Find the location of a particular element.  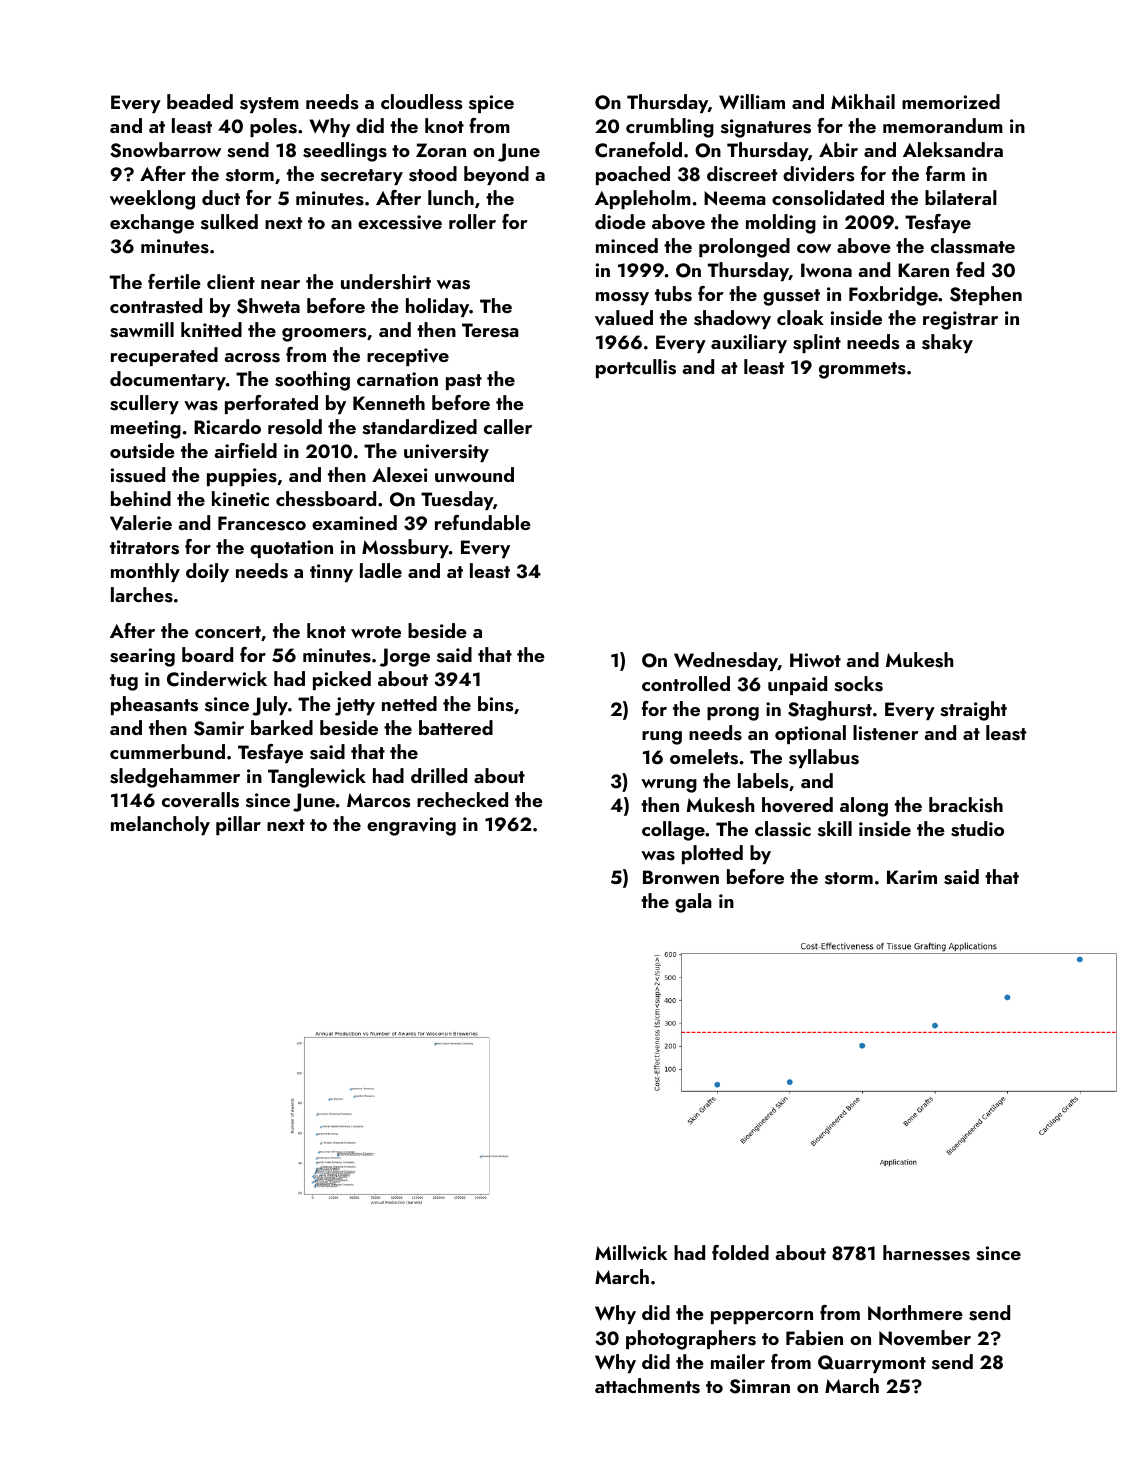

attachments is located at coordinates (647, 1386).
